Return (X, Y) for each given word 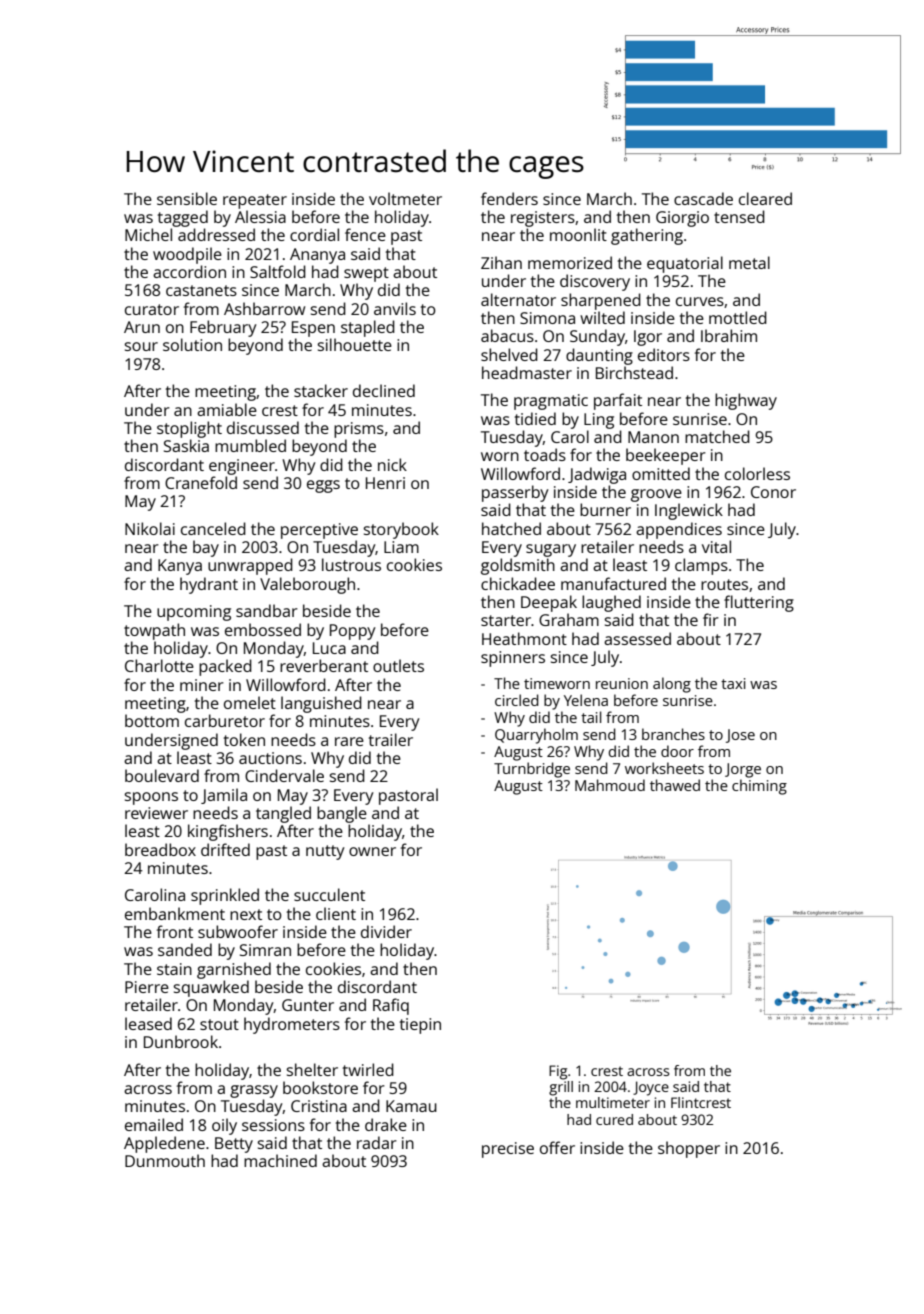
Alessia (260, 216)
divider (386, 931)
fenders (509, 198)
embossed (263, 629)
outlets (398, 665)
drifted (225, 849)
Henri (385, 483)
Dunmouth (165, 1160)
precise (508, 1150)
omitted (661, 473)
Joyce (651, 1088)
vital (716, 546)
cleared (765, 198)
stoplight (189, 429)
